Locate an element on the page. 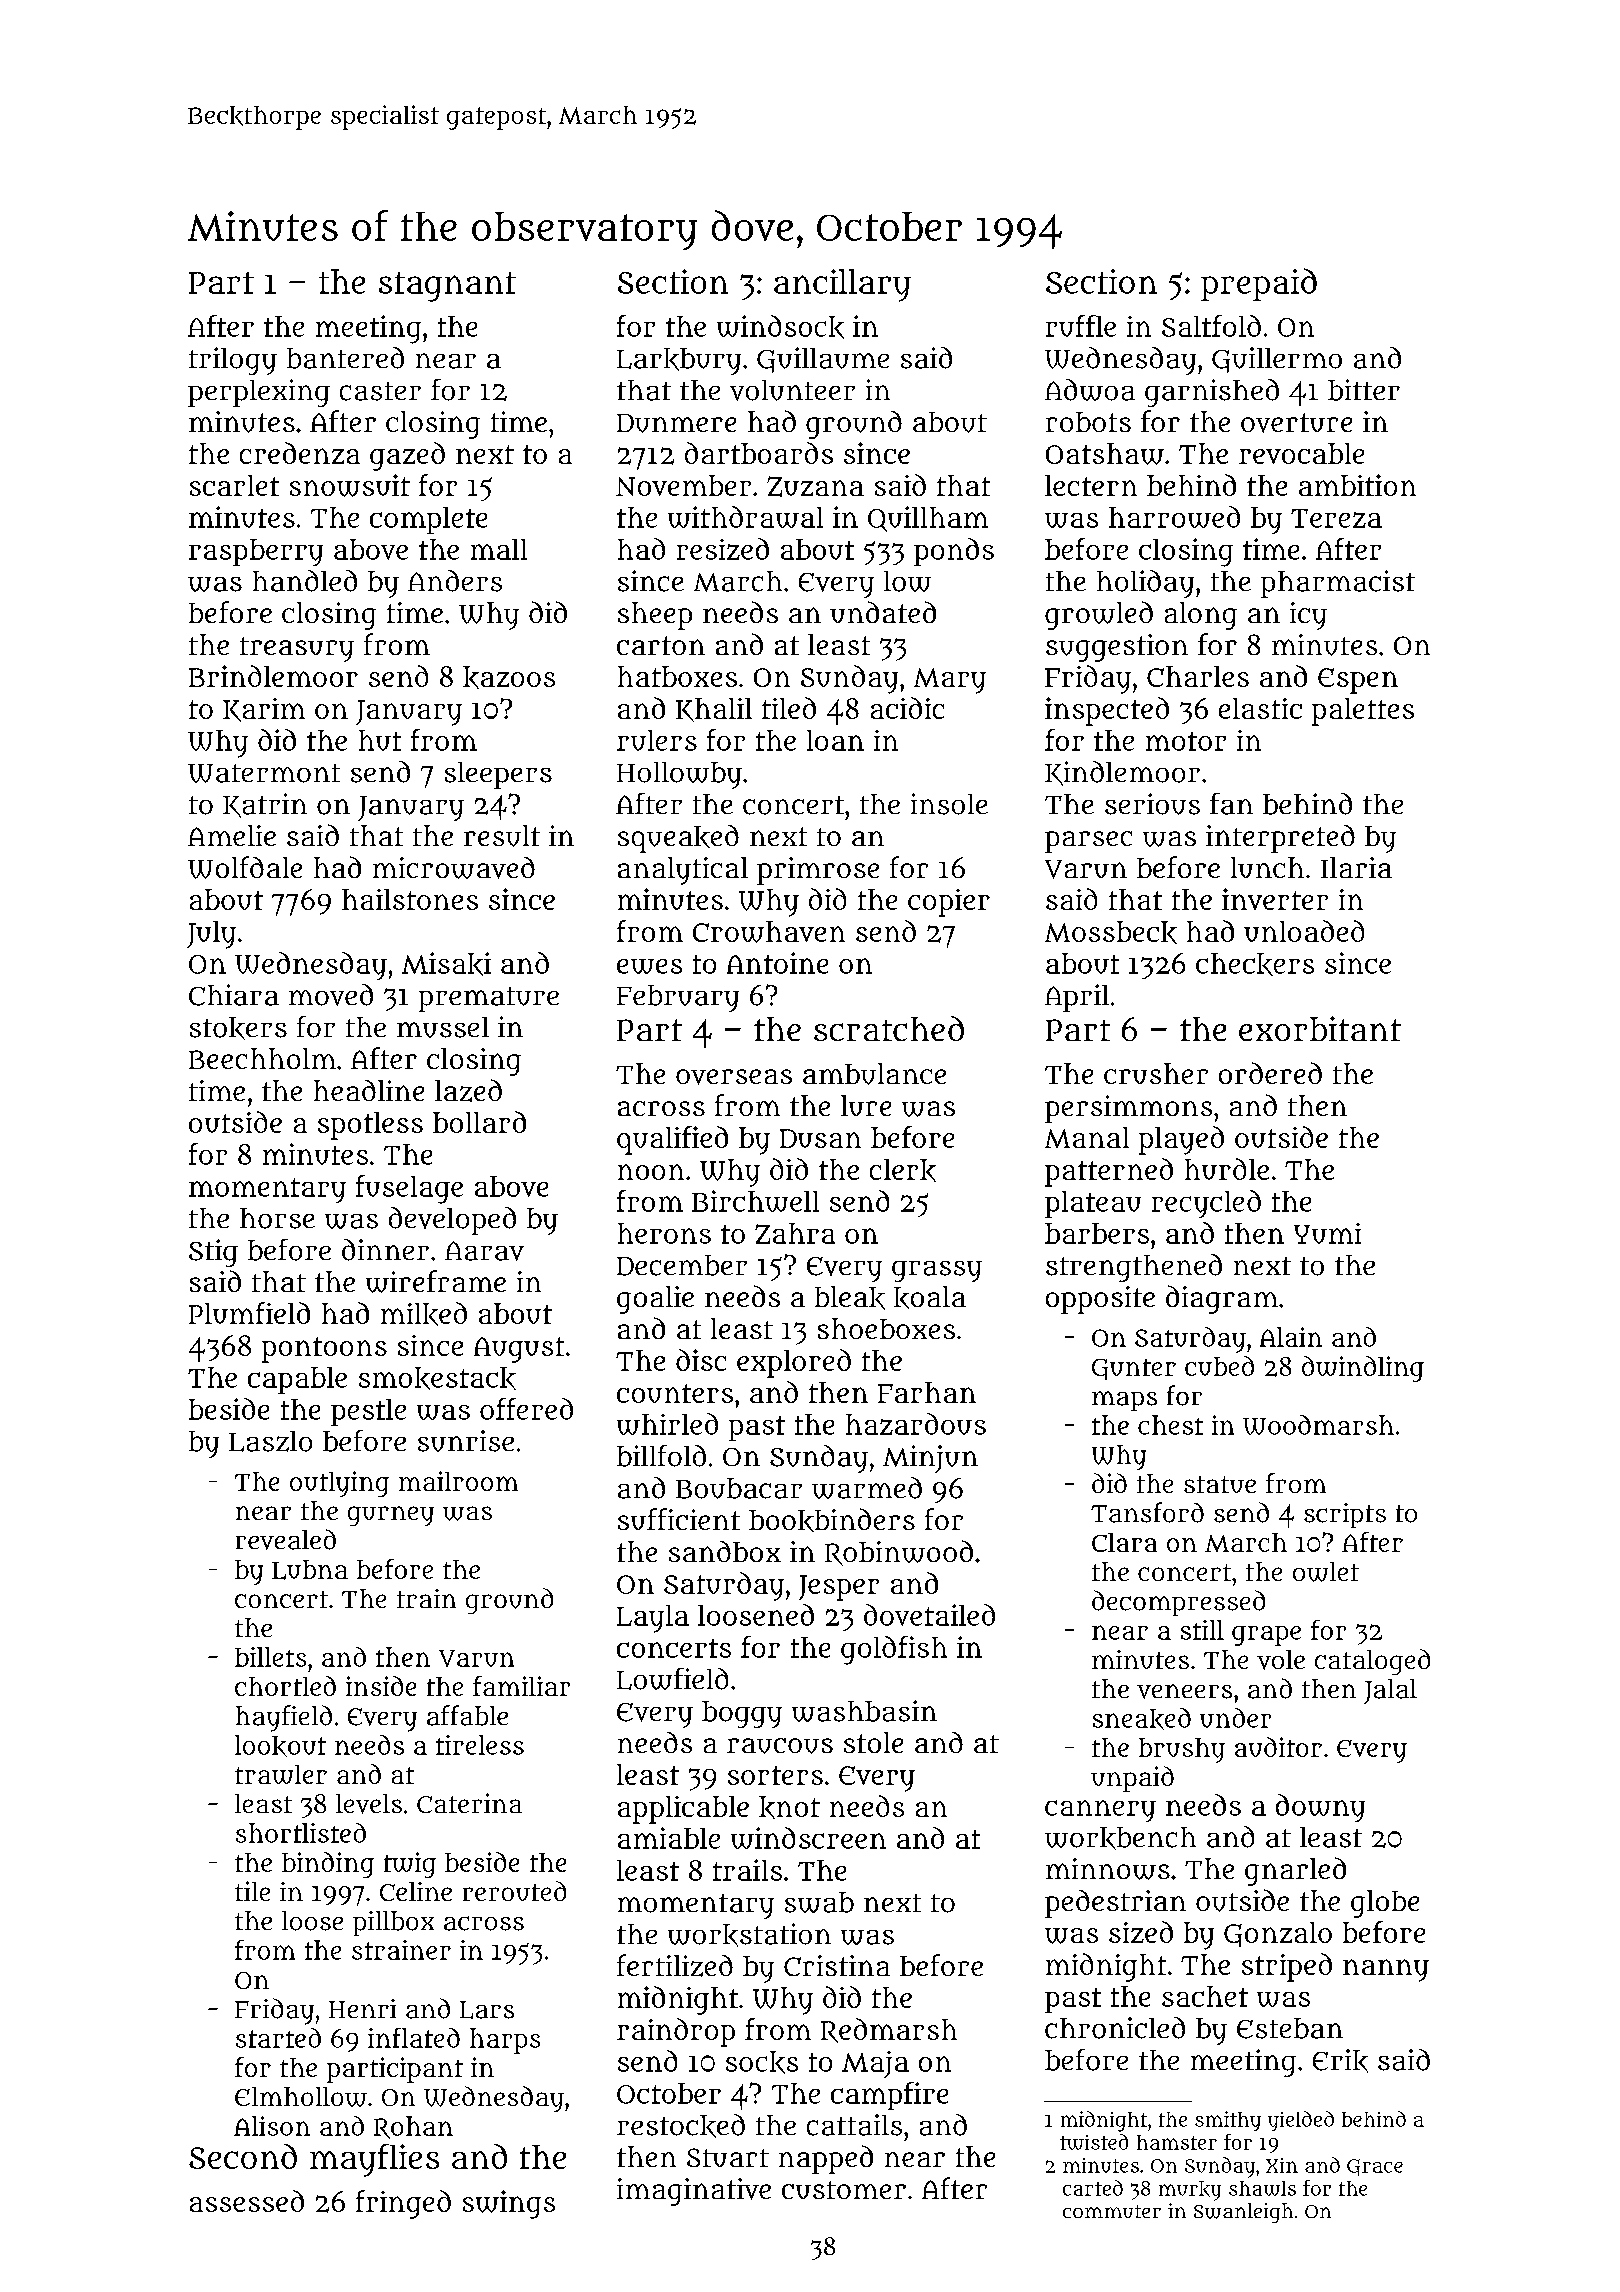 Image resolution: width=1620 pixels, height=2292 pixels. fan is located at coordinates (1231, 804).
